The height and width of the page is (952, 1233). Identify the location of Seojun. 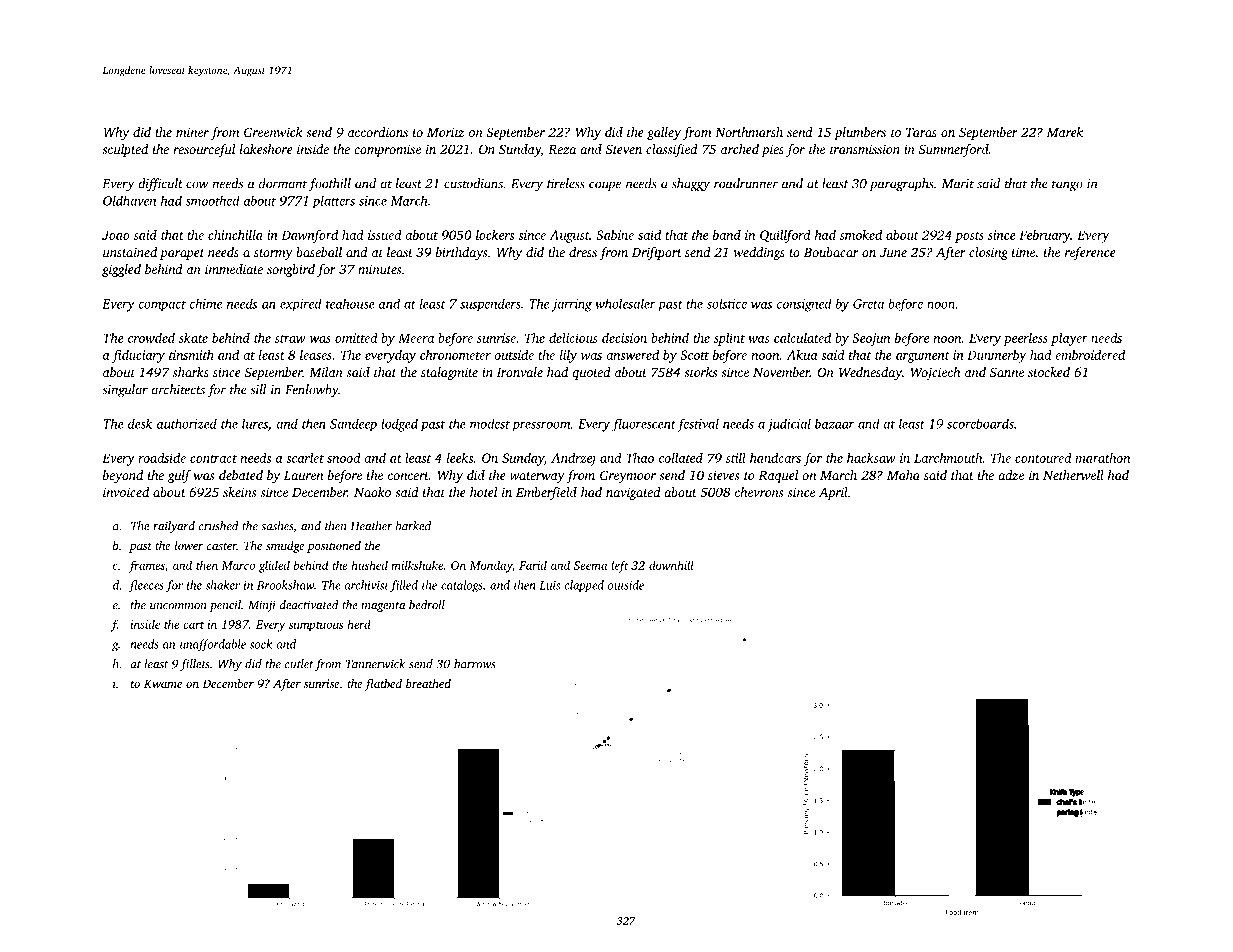
(871, 339).
